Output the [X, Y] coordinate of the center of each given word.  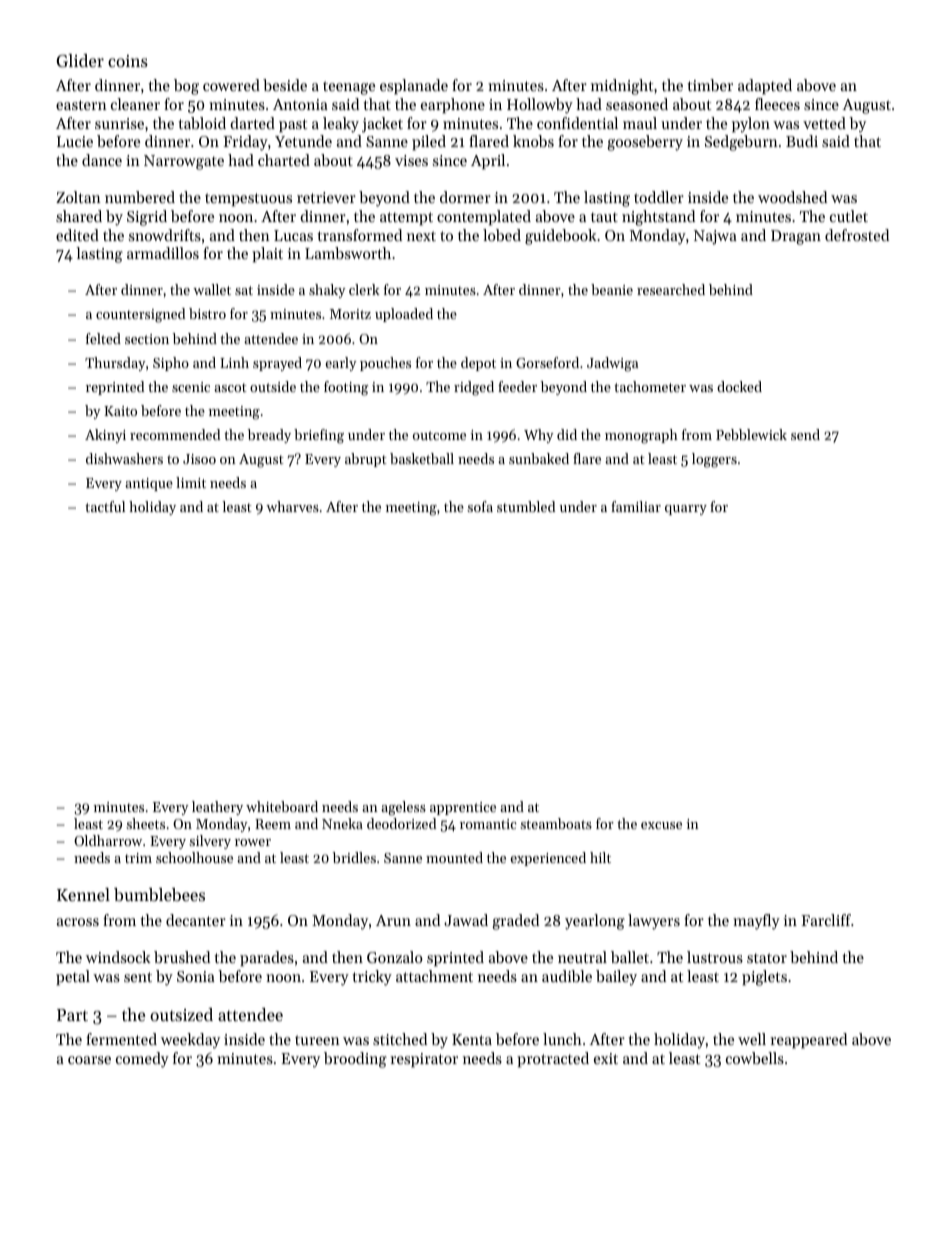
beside [285, 85]
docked [739, 386]
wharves [292, 506]
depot [478, 364]
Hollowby [540, 106]
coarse [89, 1060]
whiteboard [282, 806]
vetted [824, 123]
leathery [217, 808]
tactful [105, 506]
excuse [661, 825]
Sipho [171, 364]
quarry [686, 510]
